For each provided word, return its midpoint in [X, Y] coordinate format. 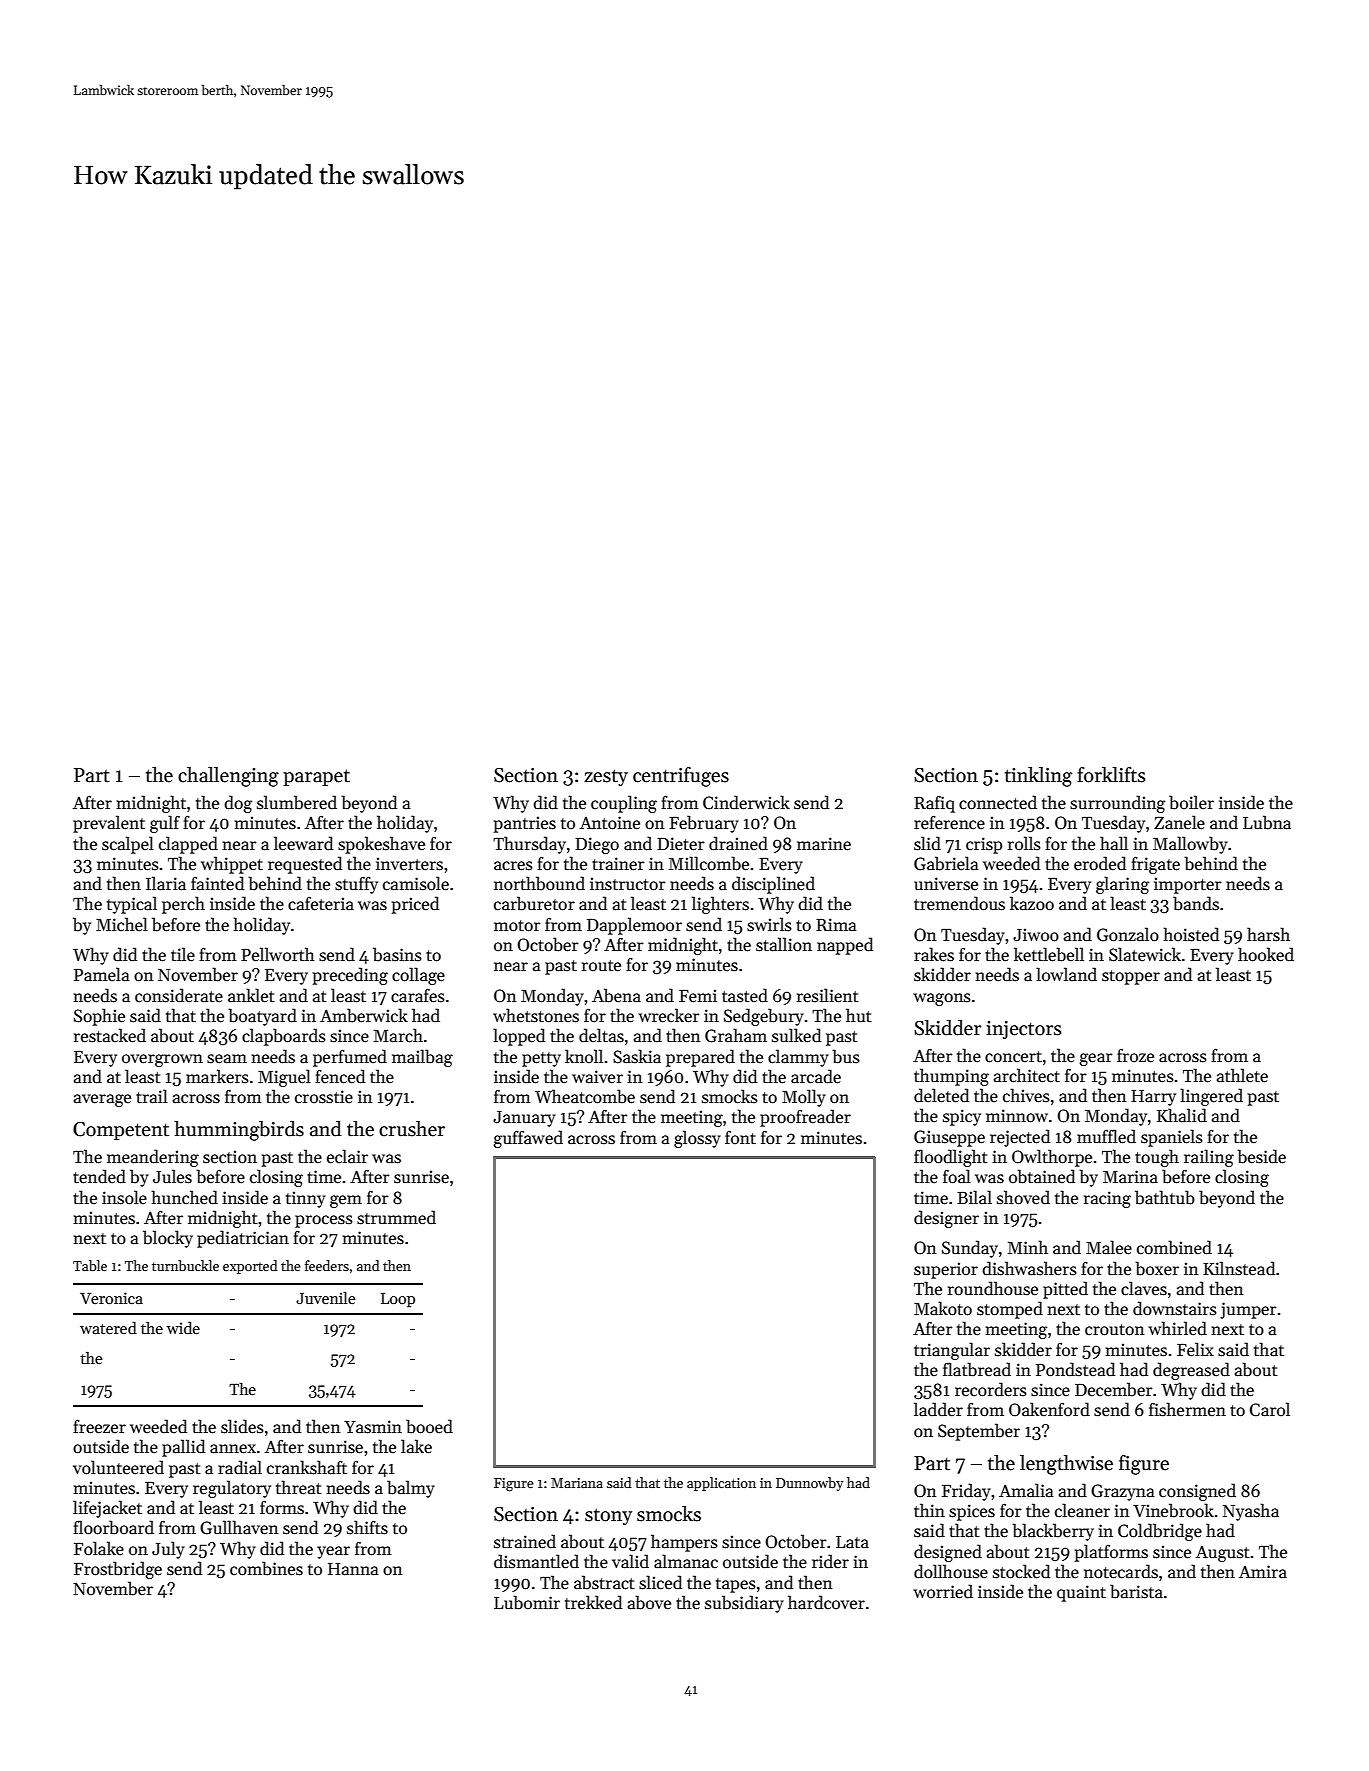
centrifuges [681, 777]
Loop [398, 1300]
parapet [316, 777]
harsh [1268, 934]
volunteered [118, 1467]
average [102, 1100]
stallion [784, 944]
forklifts [1111, 775]
